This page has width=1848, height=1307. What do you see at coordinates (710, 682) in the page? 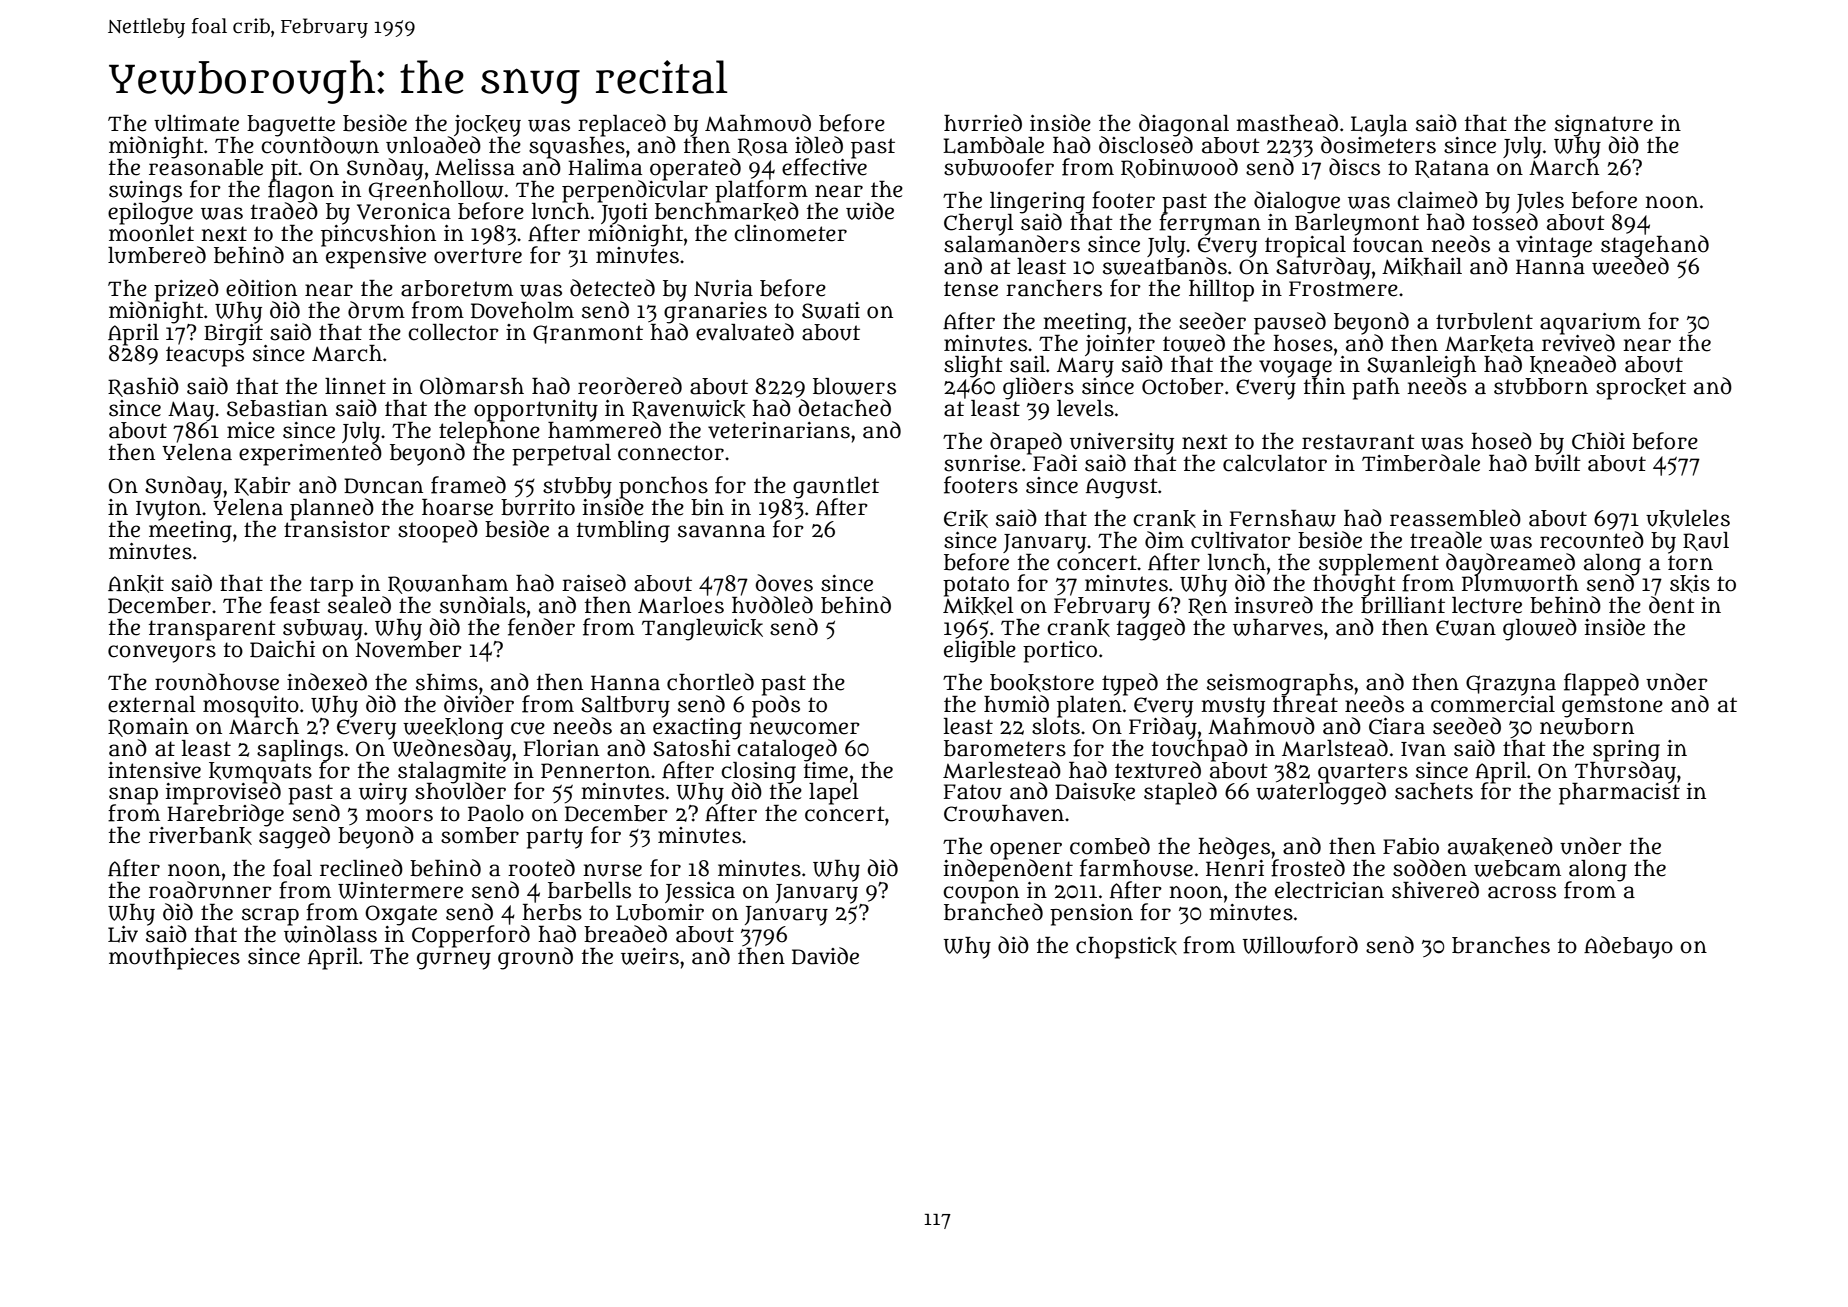
I see `chortled` at bounding box center [710, 682].
